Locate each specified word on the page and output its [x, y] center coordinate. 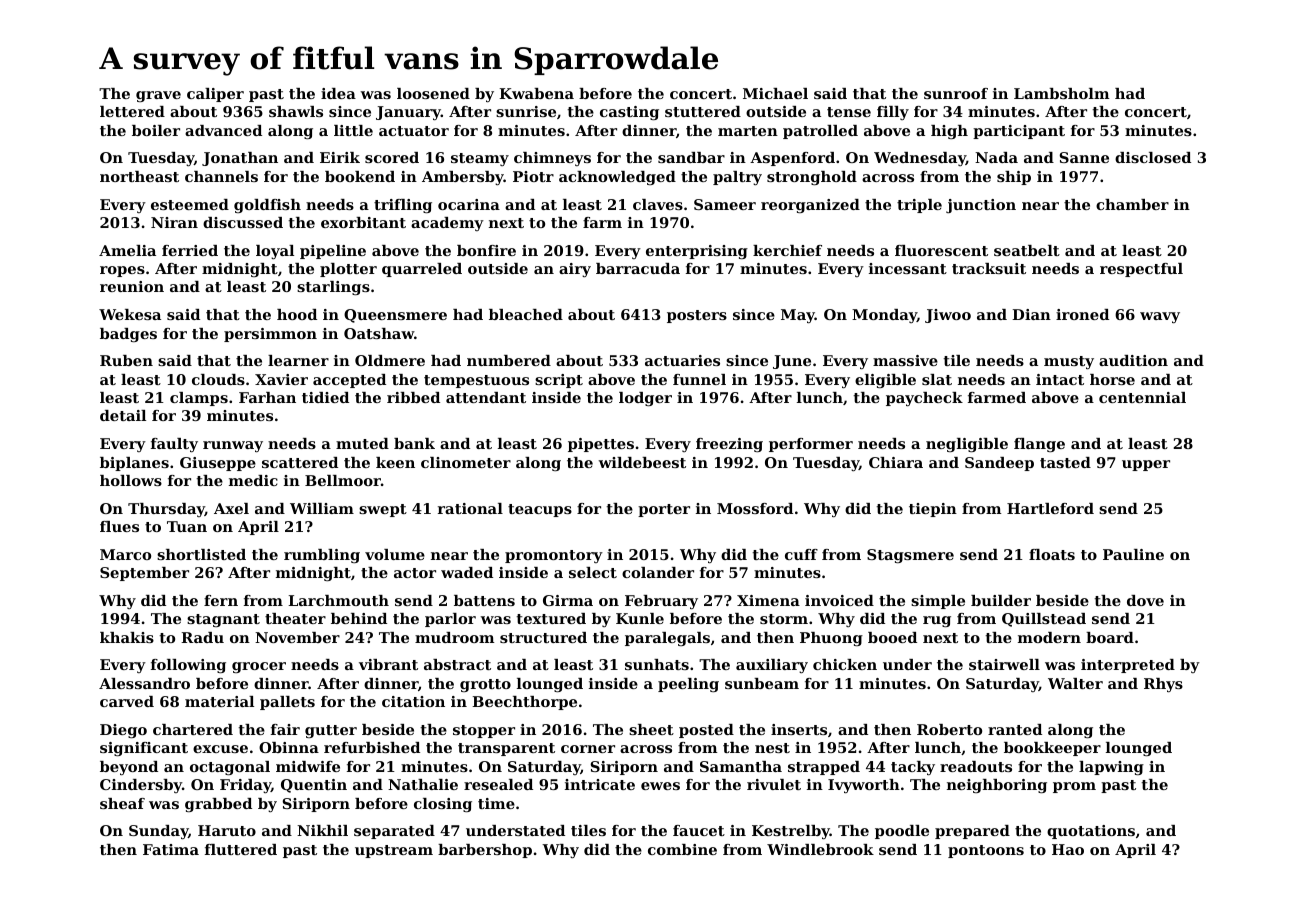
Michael [775, 93]
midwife [308, 766]
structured [543, 637]
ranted [1015, 729]
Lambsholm [1061, 93]
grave [158, 96]
